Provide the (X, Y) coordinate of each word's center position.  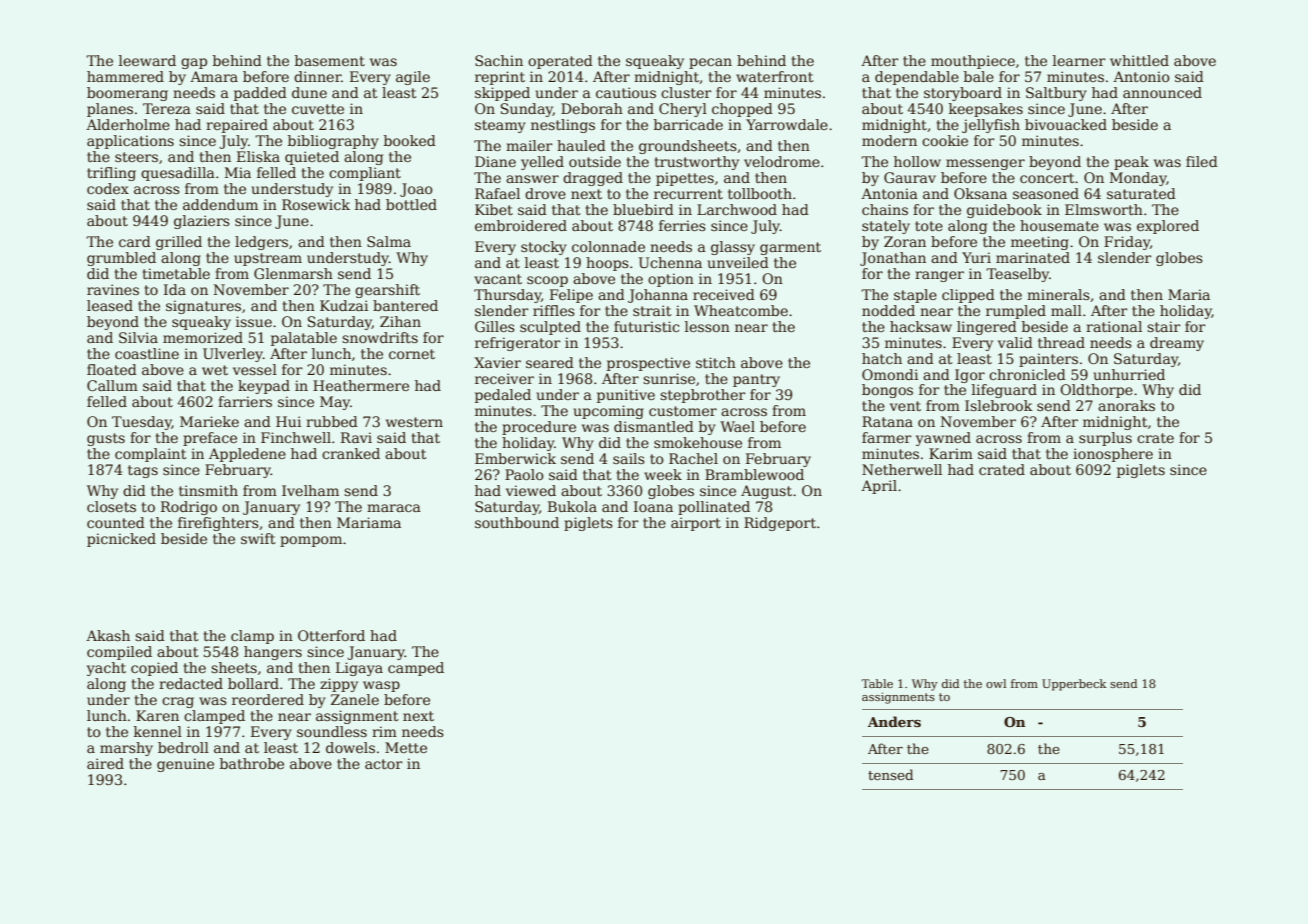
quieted (312, 158)
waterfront (775, 76)
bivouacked (1066, 124)
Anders (894, 721)
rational (1114, 326)
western (414, 422)
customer (683, 411)
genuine (185, 765)
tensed (890, 774)
